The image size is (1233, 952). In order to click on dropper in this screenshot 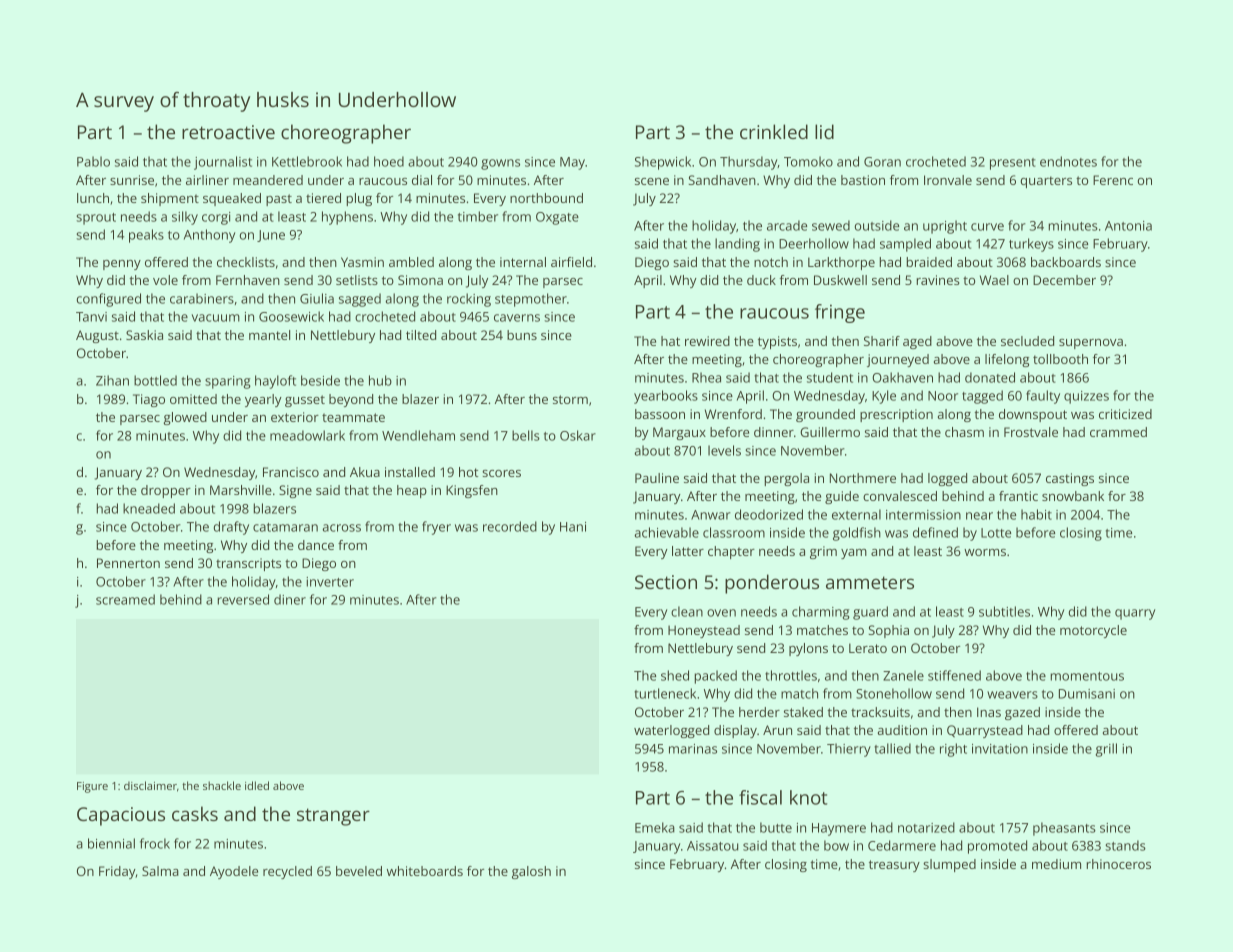, I will do `click(166, 491)`.
